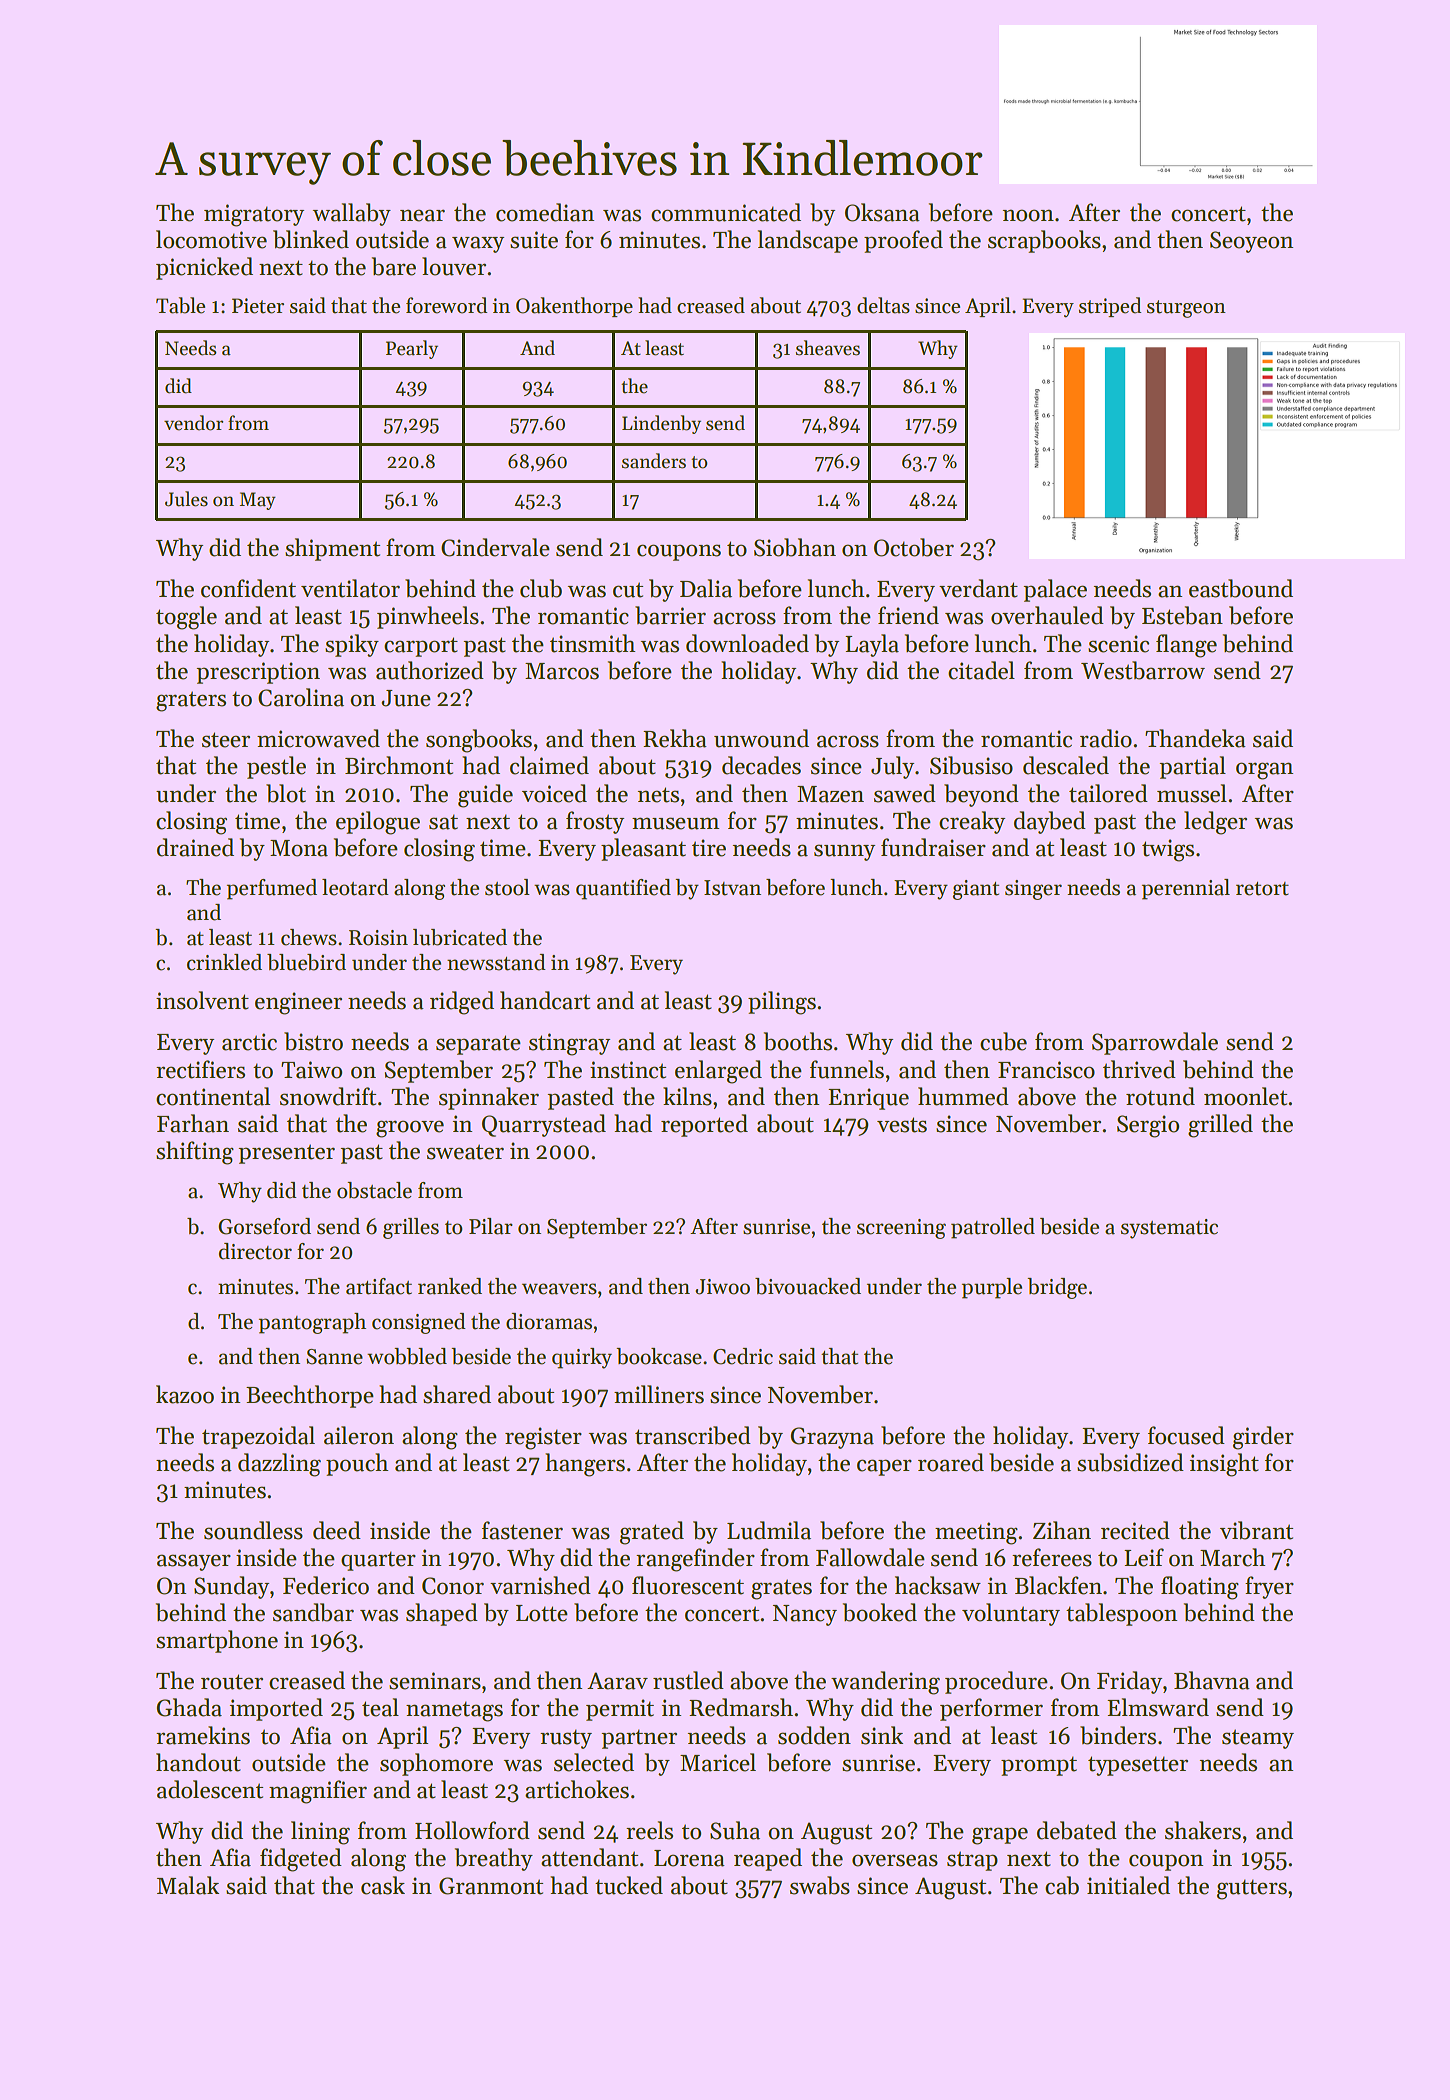 This screenshot has height=2100, width=1450. Describe the element at coordinates (1130, 1462) in the screenshot. I see `subsidized` at that location.
